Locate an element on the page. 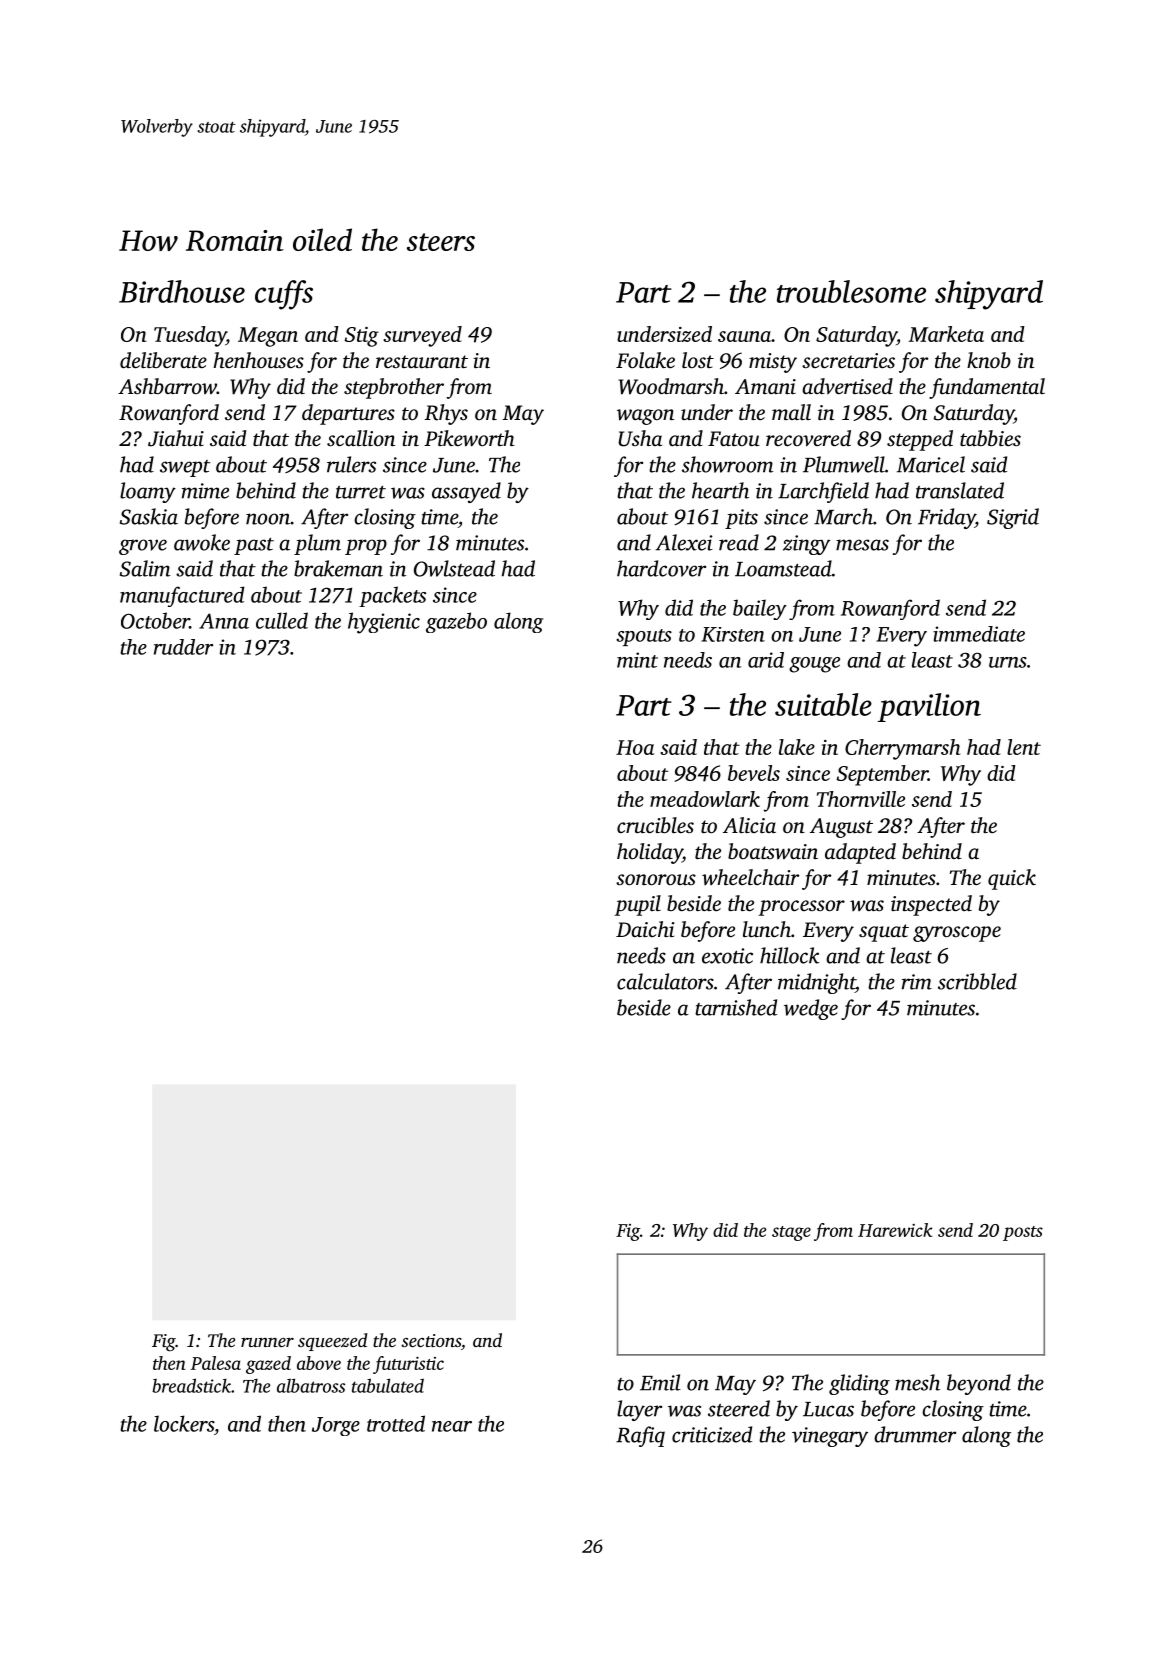  steered is located at coordinates (739, 1408).
